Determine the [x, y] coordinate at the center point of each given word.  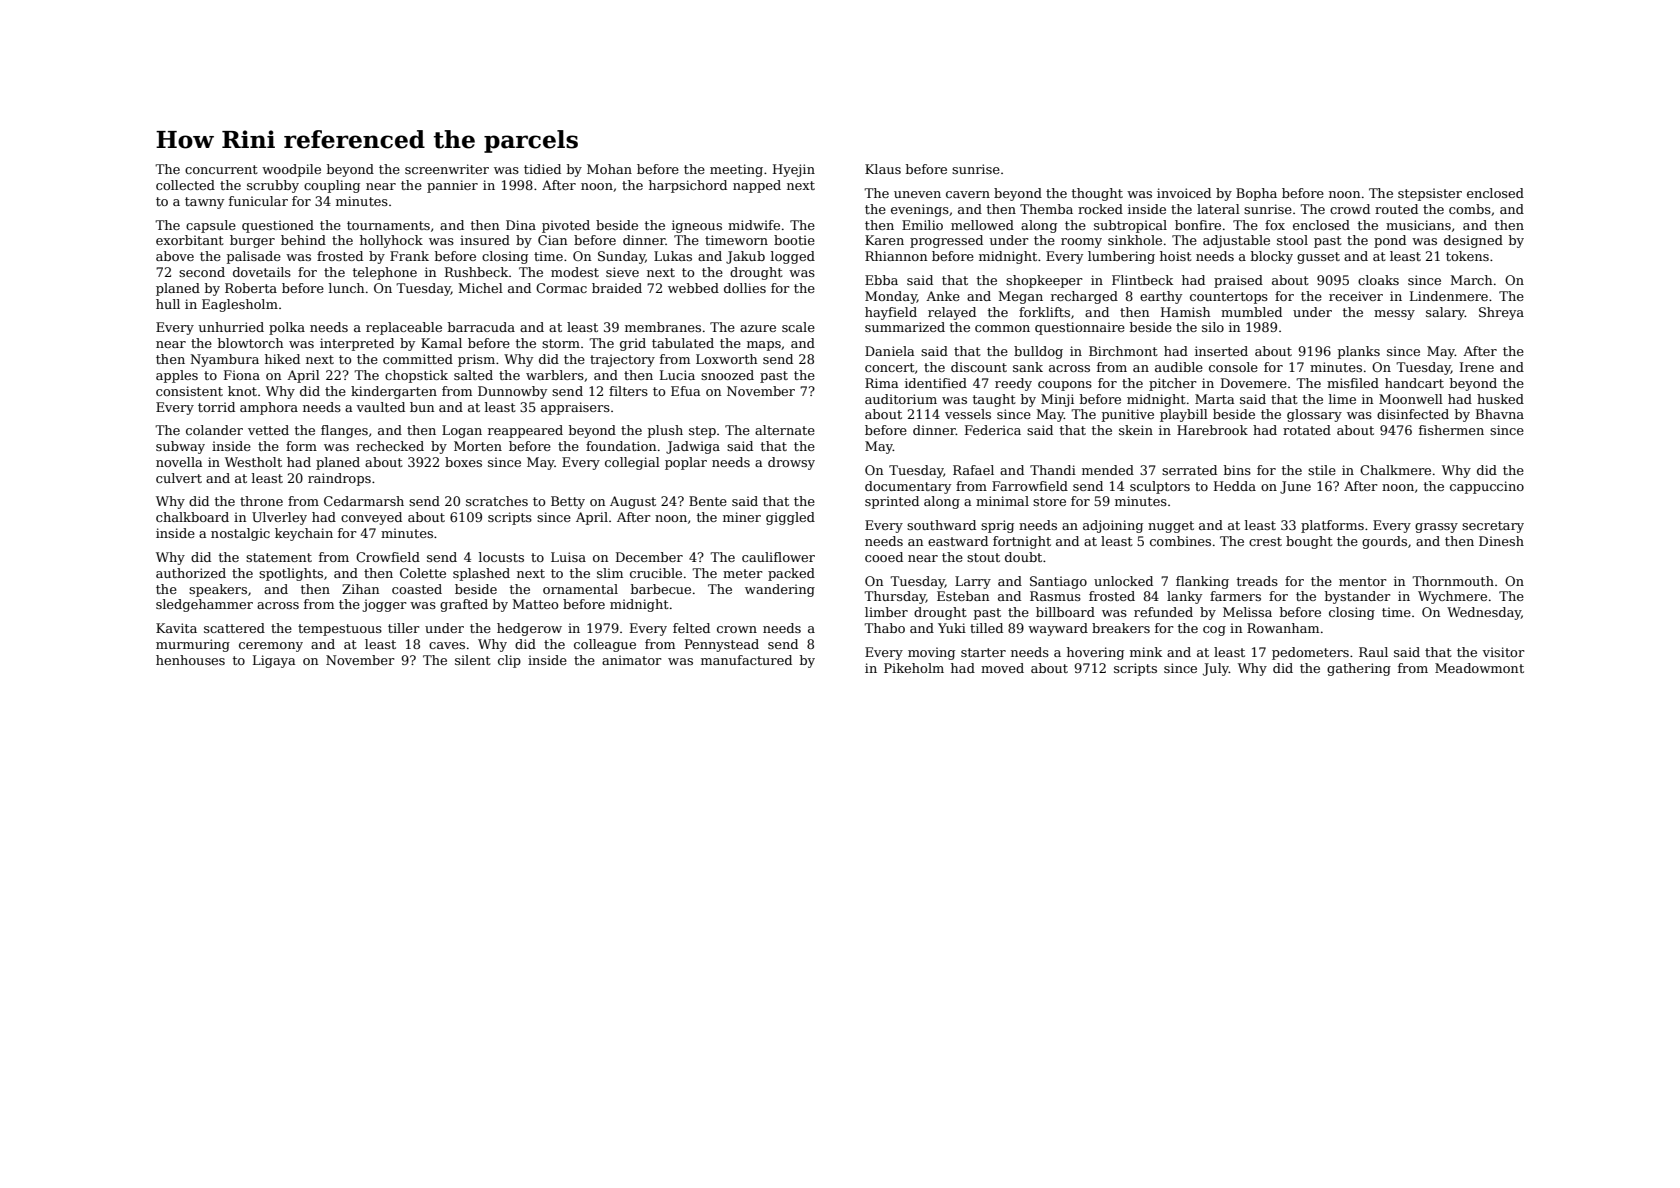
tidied [542, 169]
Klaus [883, 169]
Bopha [1256, 194]
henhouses [190, 660]
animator [632, 660]
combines [1180, 541]
